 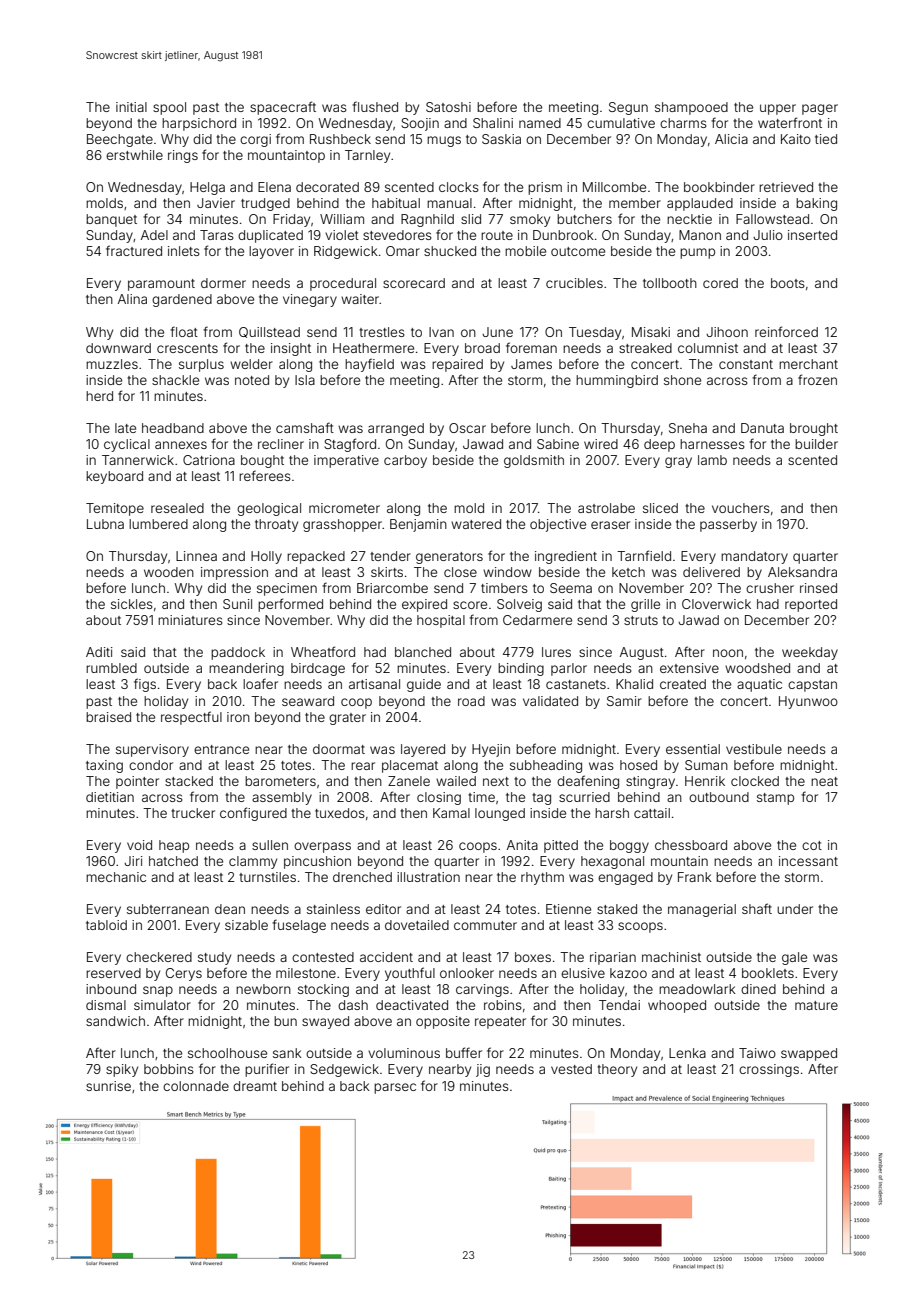 What do you see at coordinates (340, 813) in the image?
I see `tuxedos` at bounding box center [340, 813].
